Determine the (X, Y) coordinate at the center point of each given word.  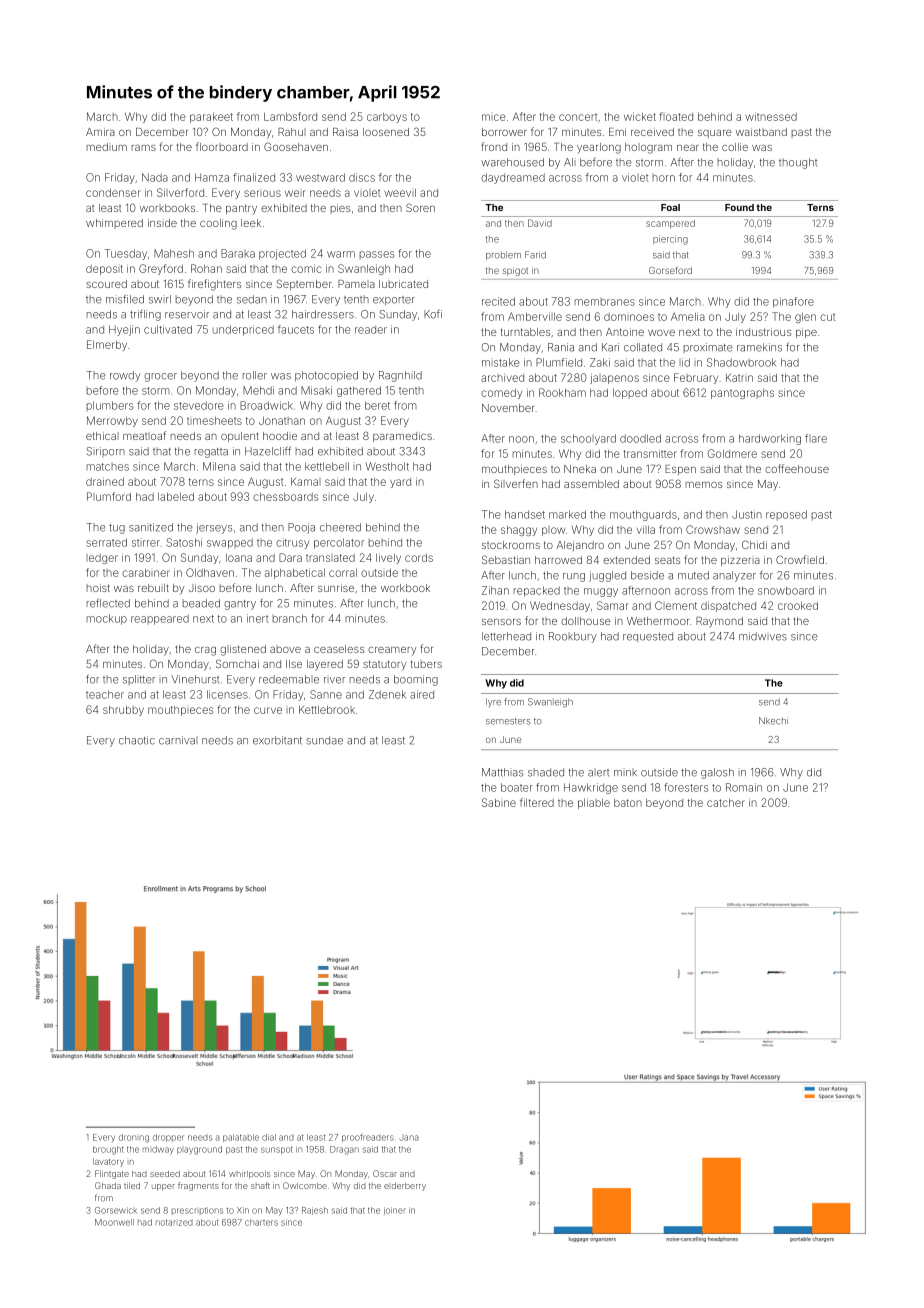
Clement (676, 605)
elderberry (405, 1187)
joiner (395, 1211)
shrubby (123, 711)
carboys (387, 118)
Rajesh (315, 1211)
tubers (426, 664)
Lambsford (290, 116)
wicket (640, 116)
